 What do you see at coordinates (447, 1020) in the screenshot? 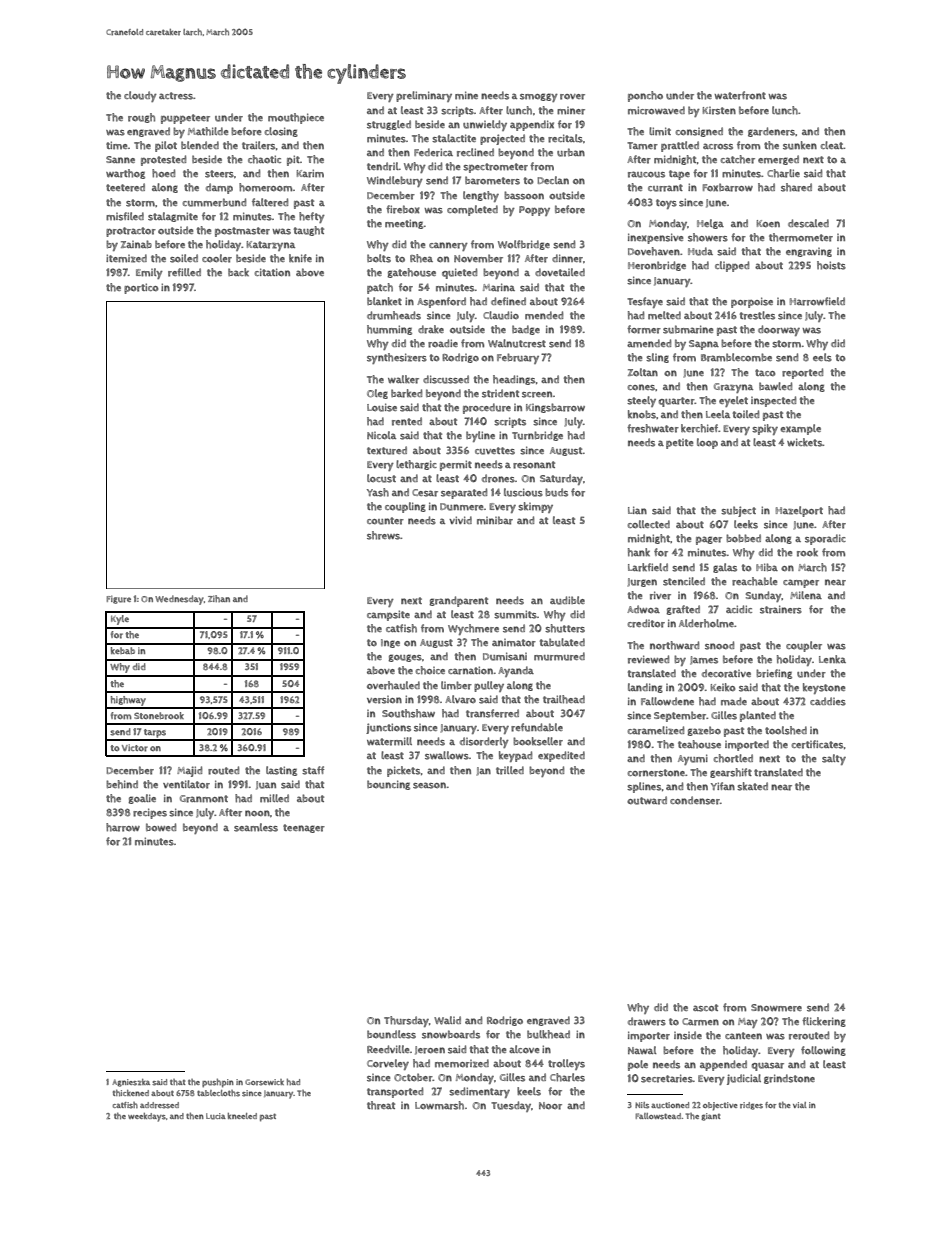
I see `Walid` at bounding box center [447, 1020].
